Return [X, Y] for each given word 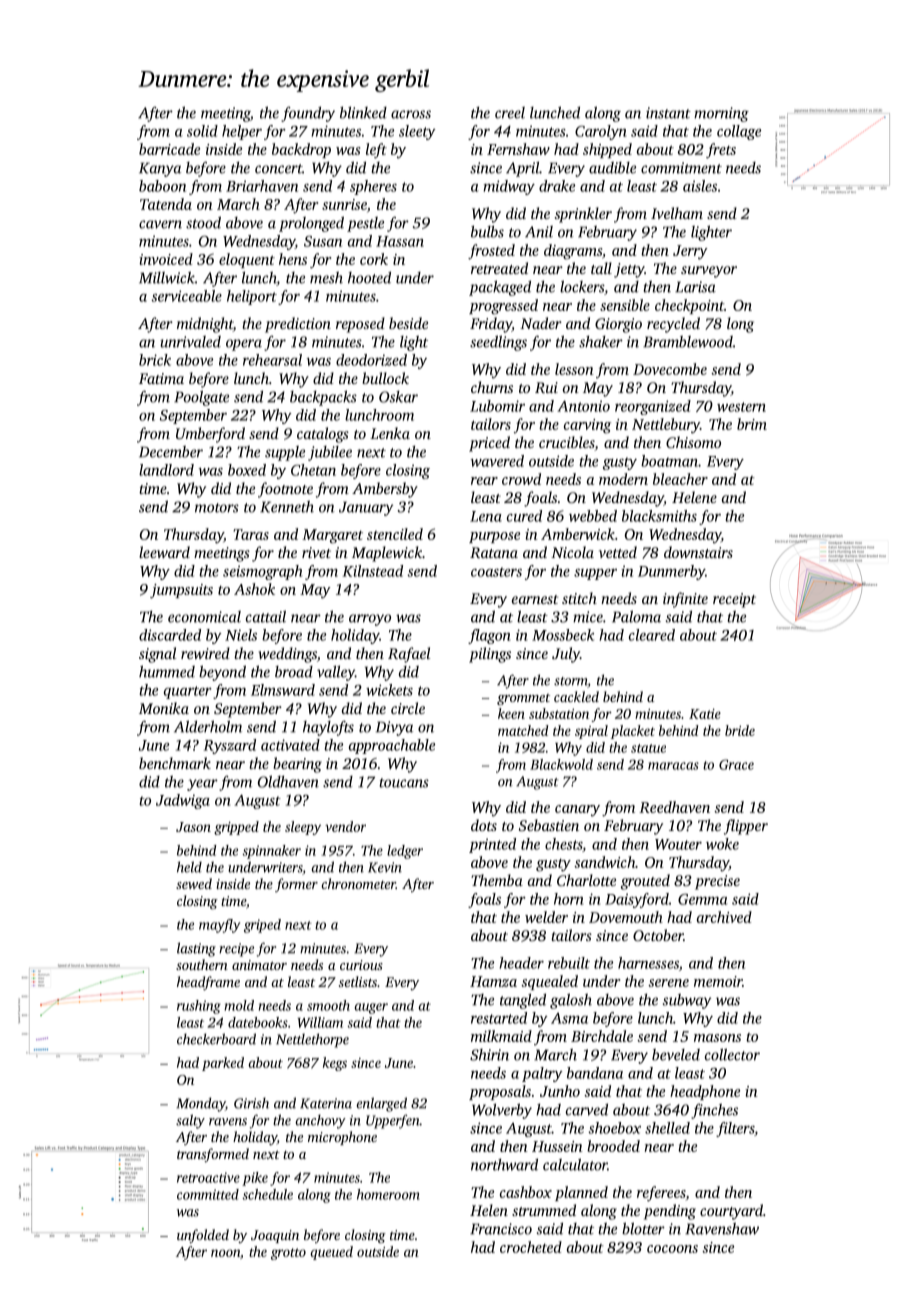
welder [546, 917]
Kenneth [287, 507]
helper [242, 132]
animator [259, 965]
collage [739, 132]
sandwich [604, 862]
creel [510, 113]
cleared [652, 635]
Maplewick [387, 554]
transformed [213, 1155]
